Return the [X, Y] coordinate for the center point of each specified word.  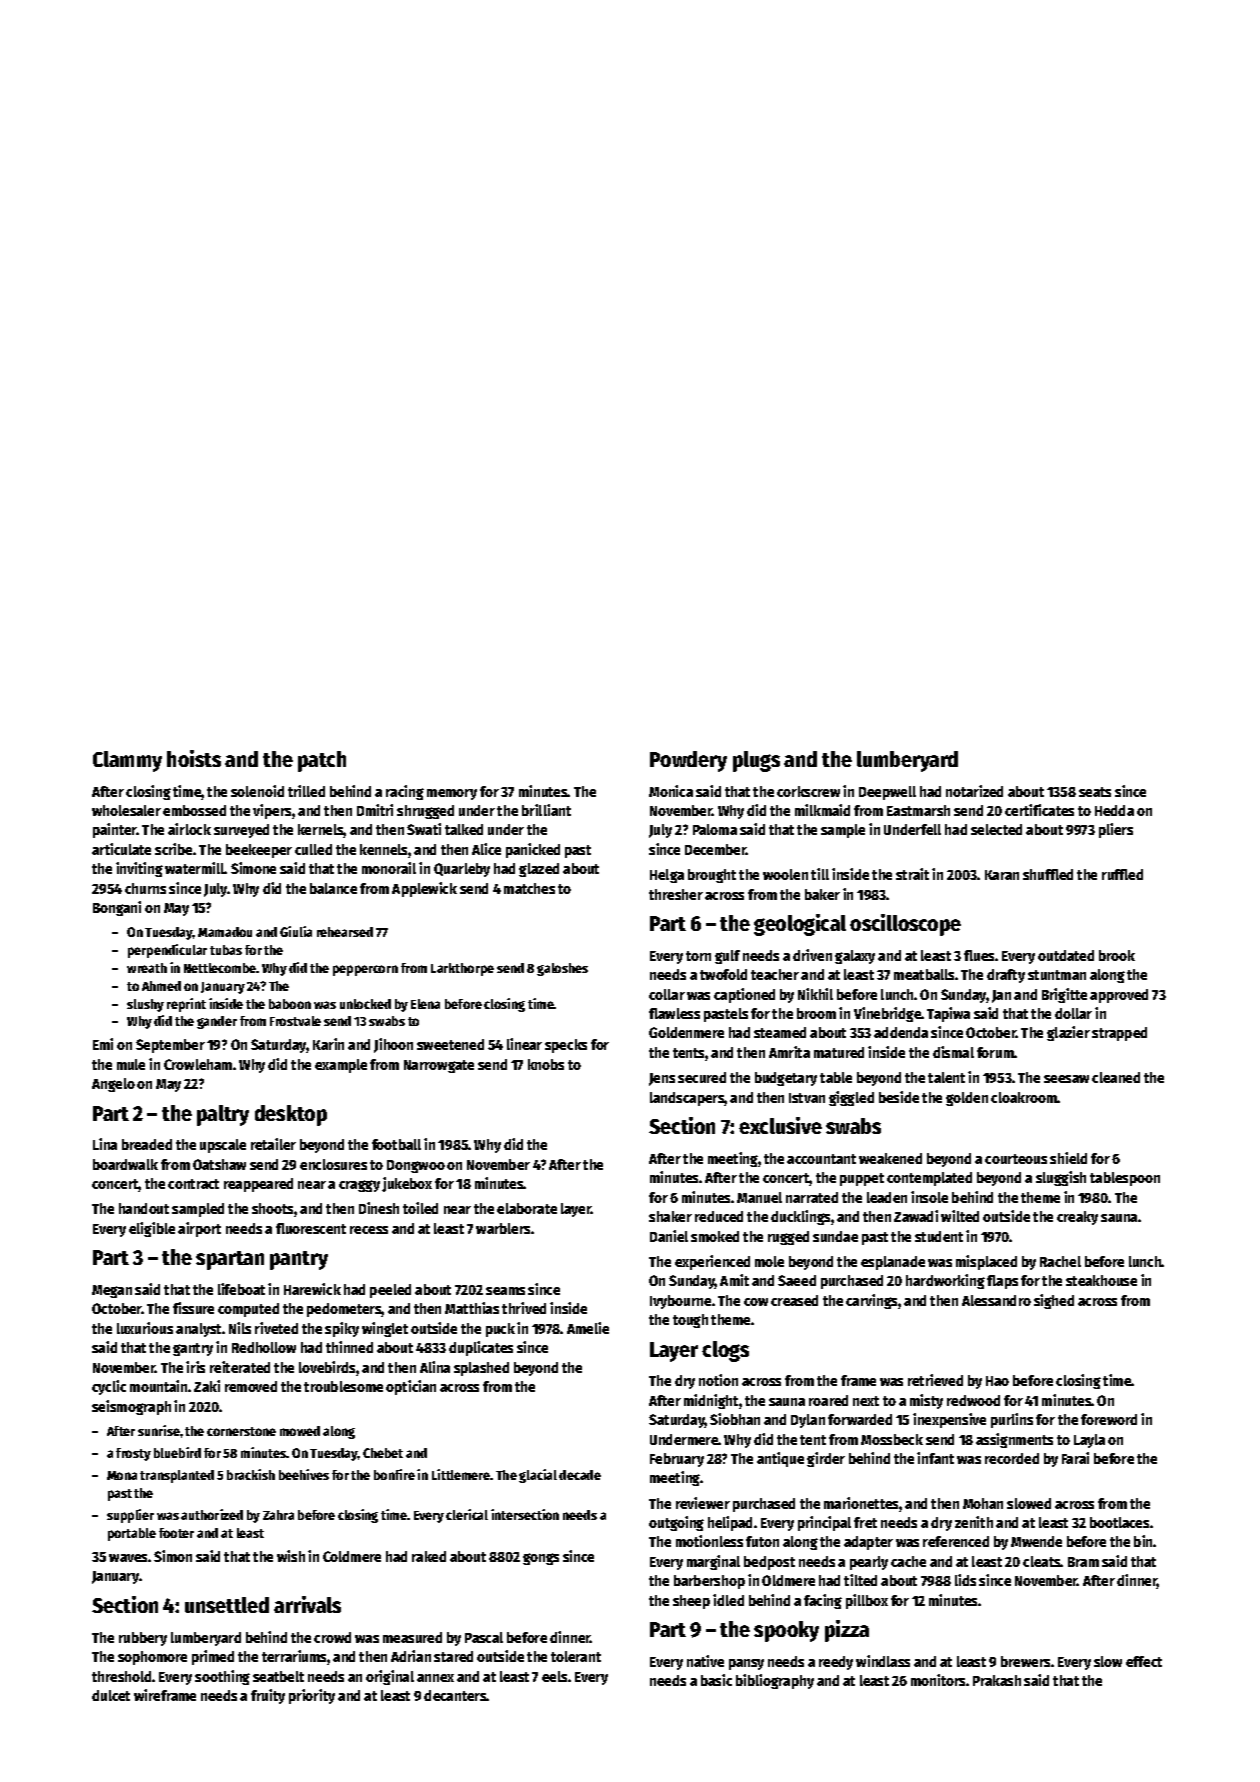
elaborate [527, 1208]
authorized [212, 1514]
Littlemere [461, 1474]
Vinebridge [888, 1014]
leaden [887, 1197]
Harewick [312, 1289]
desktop [291, 1115]
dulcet [111, 1695]
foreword [1109, 1419]
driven [812, 955]
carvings [871, 1301]
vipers [272, 811]
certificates [1039, 810]
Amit [734, 1280]
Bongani [117, 908]
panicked [533, 850]
